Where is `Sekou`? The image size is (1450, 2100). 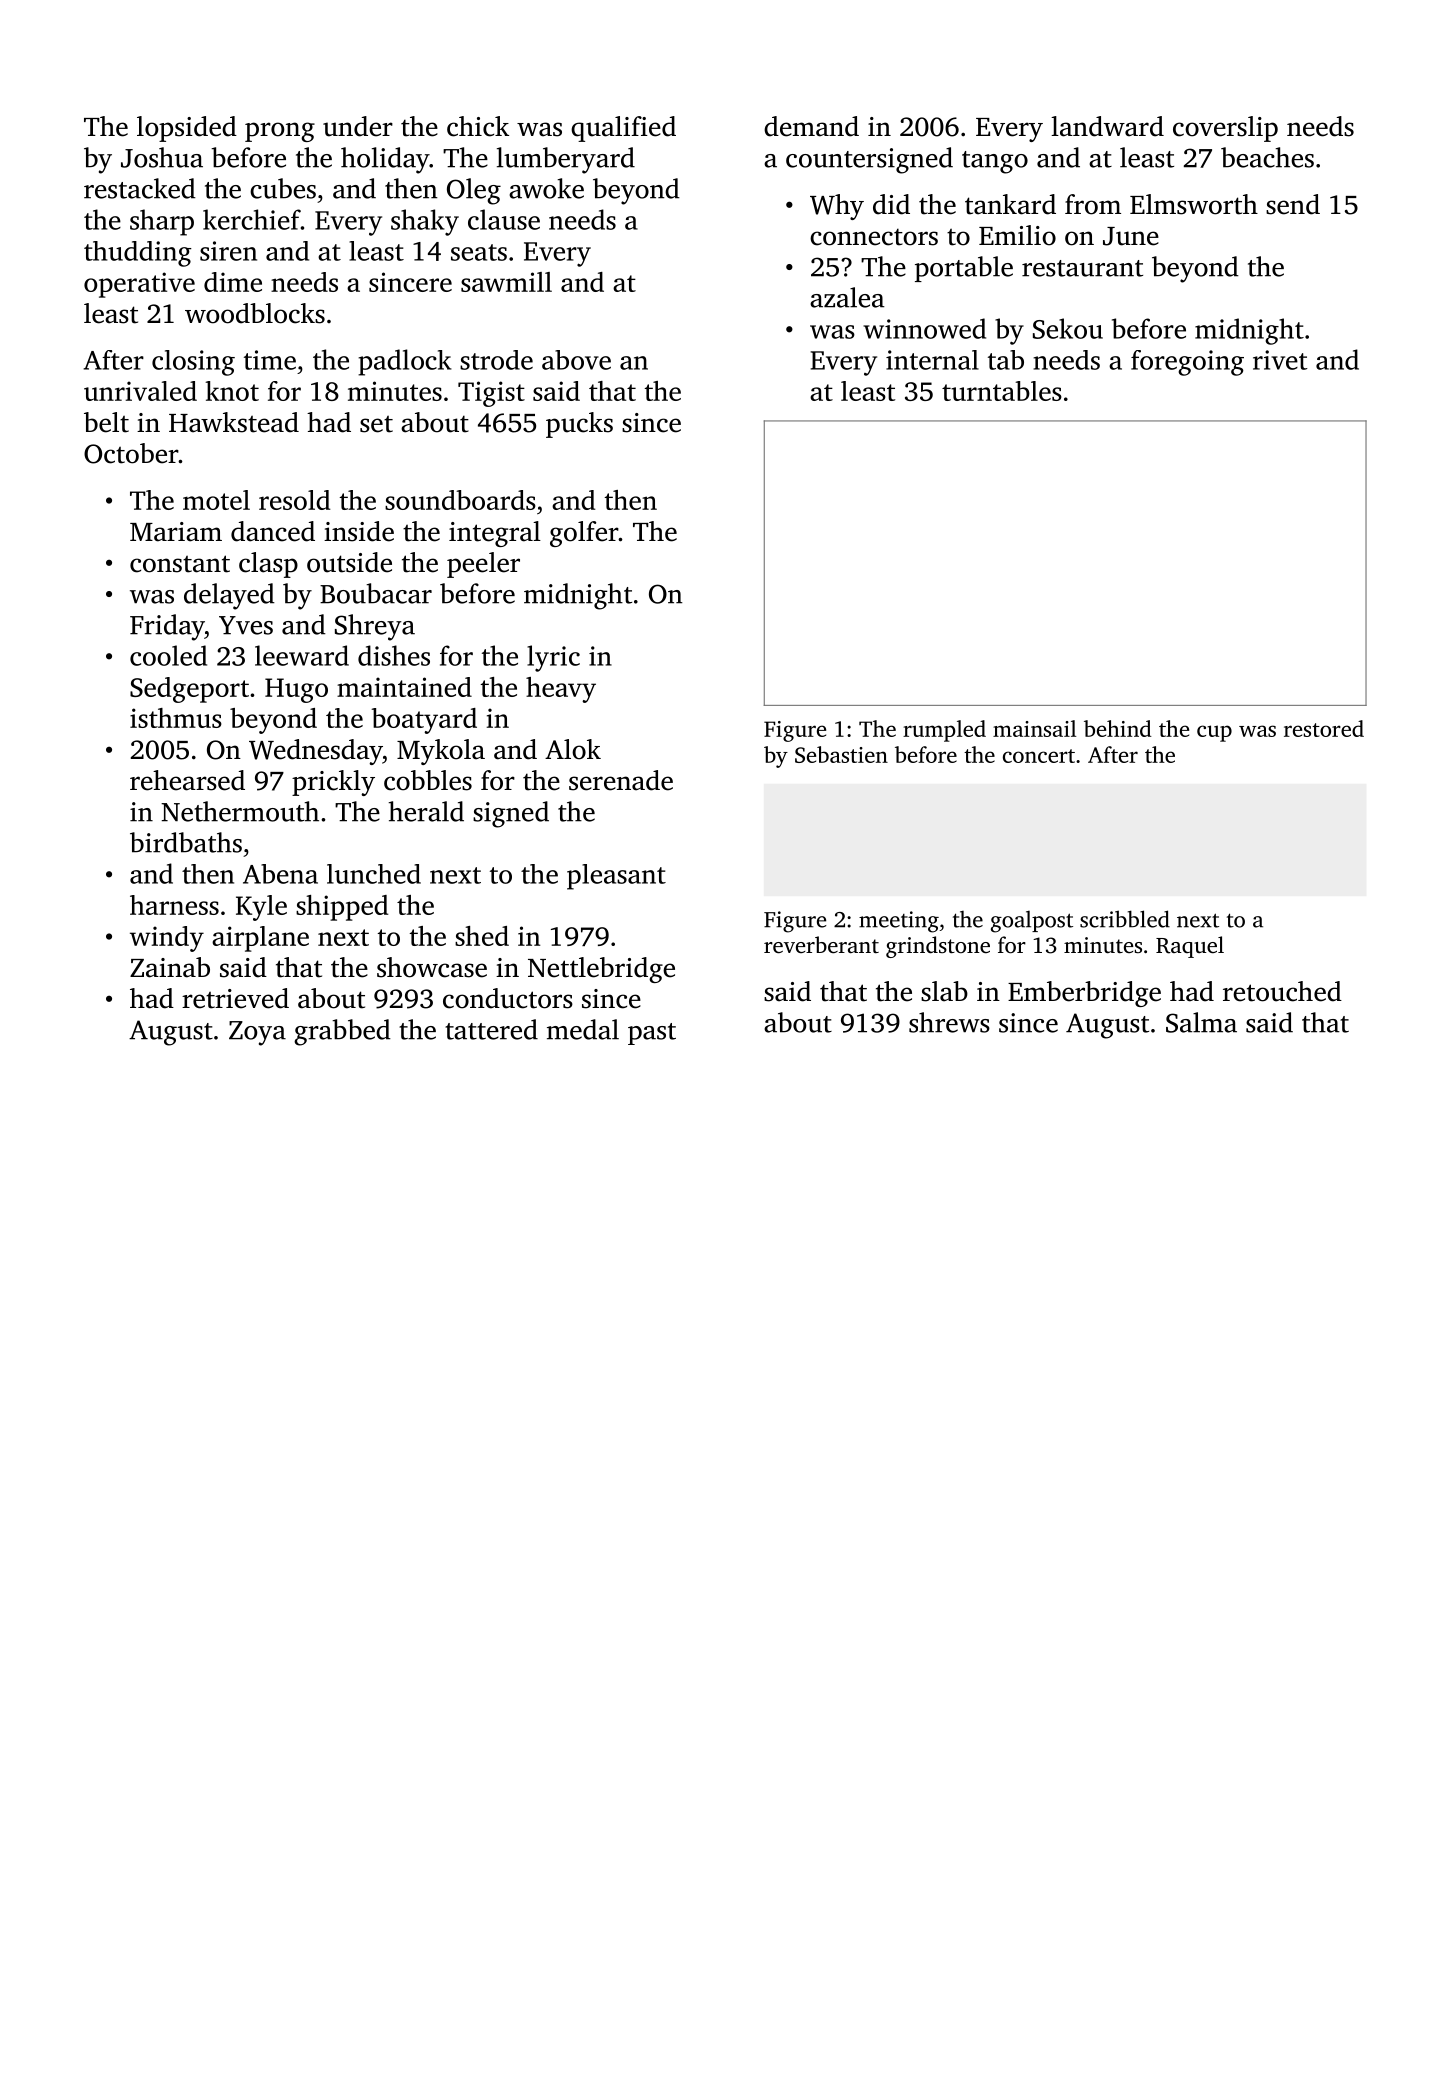 Sekou is located at coordinates (1068, 328).
